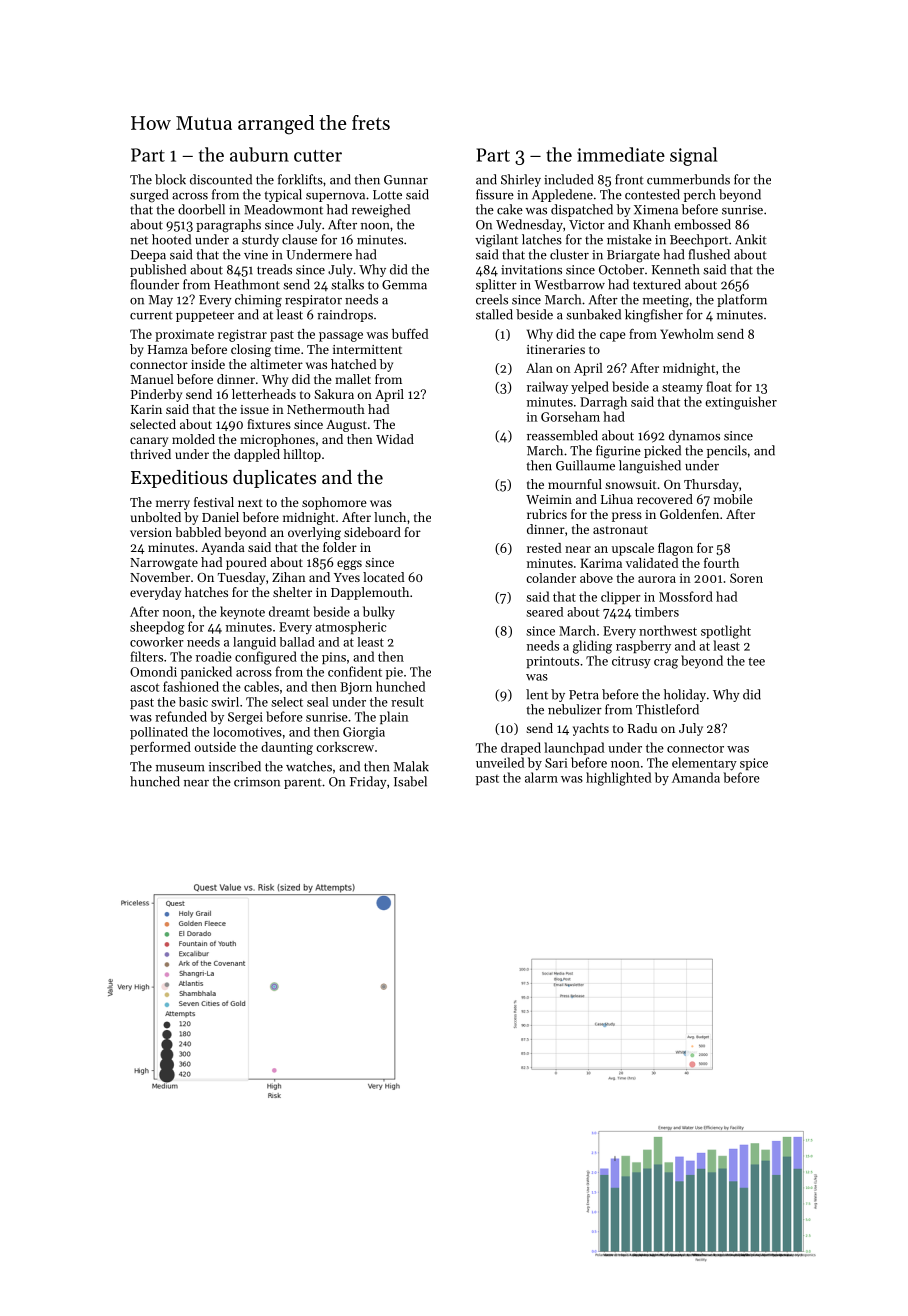  I want to click on itineraries, so click(556, 349).
